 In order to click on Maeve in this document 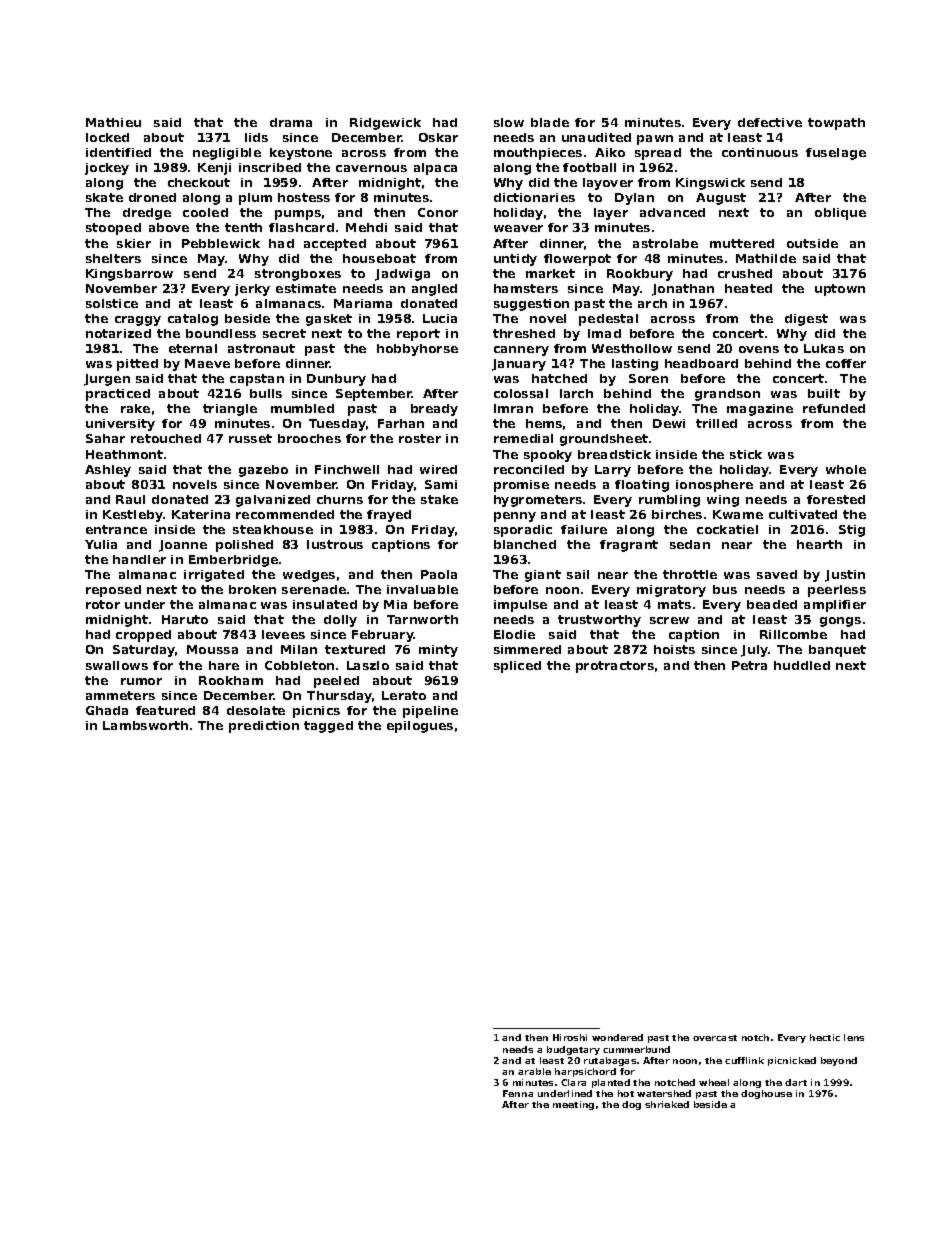, I will do `click(207, 363)`.
